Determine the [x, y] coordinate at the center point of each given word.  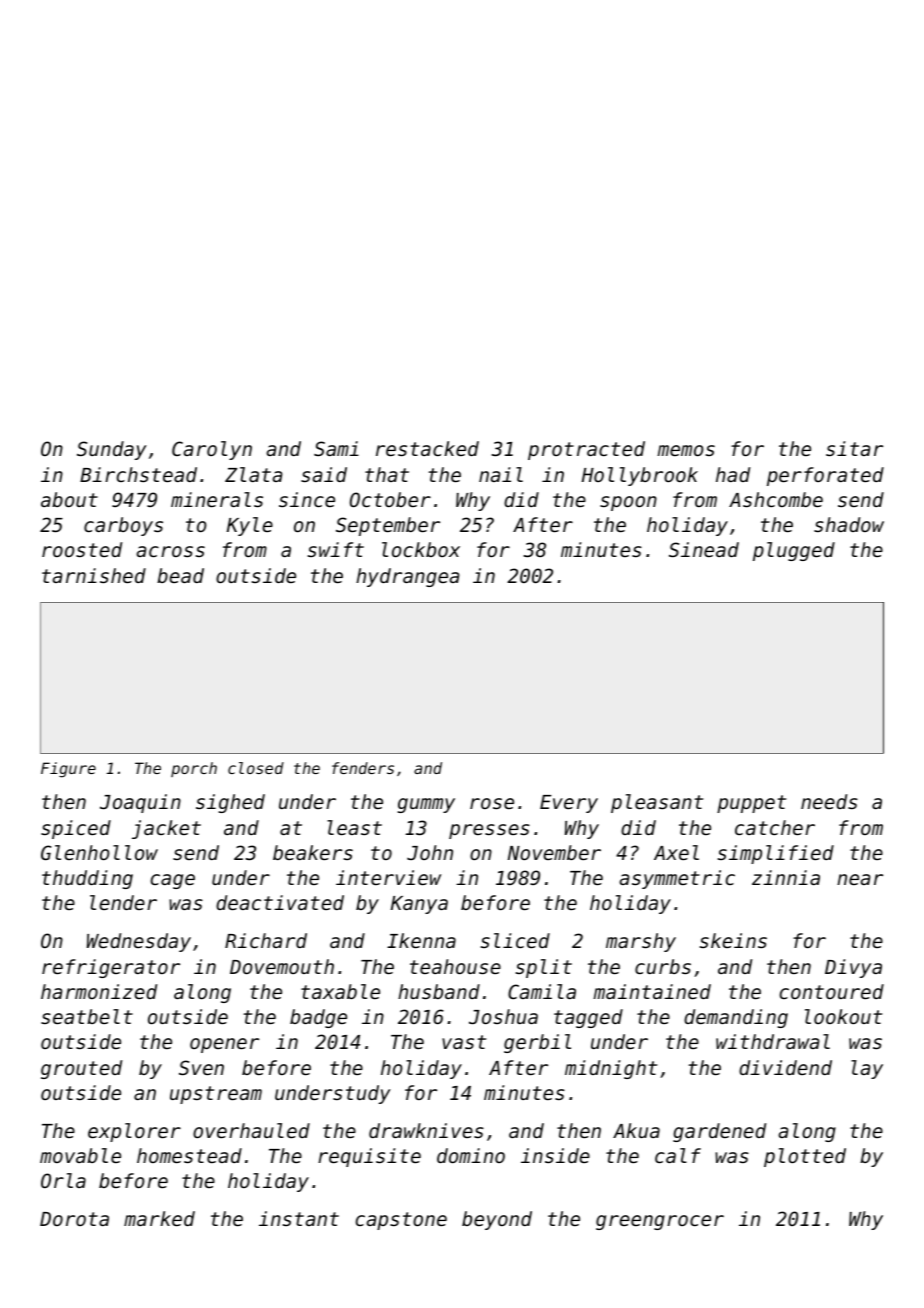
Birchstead [138, 474]
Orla [63, 1180]
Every [569, 804]
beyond [497, 1220]
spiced [76, 829]
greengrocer [660, 1222]
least [354, 827]
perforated [825, 476]
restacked [427, 448]
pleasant [657, 803]
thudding [87, 879]
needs [829, 801]
